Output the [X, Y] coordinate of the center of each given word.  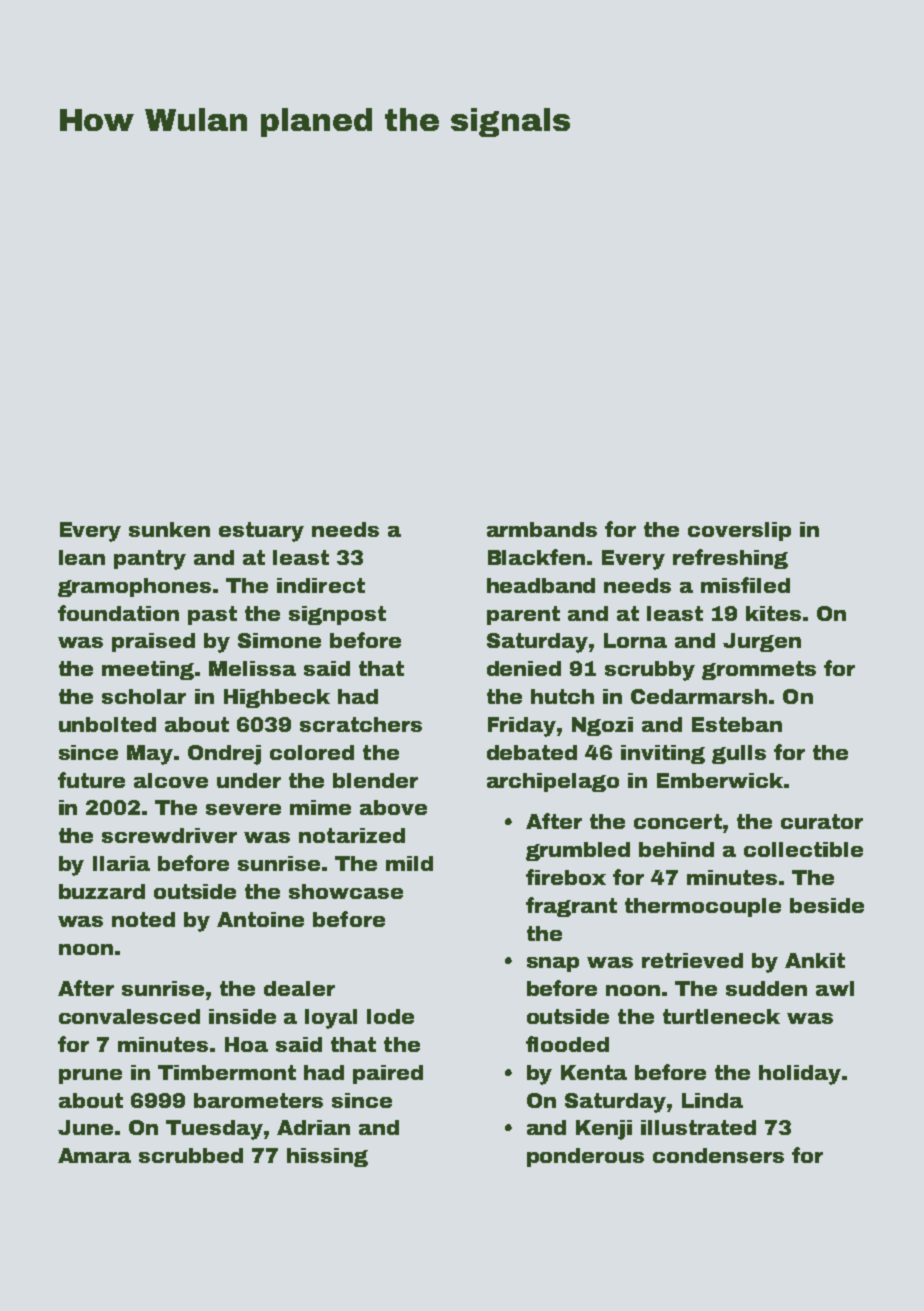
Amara [94, 1155]
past [212, 615]
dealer [299, 988]
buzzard [102, 891]
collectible [803, 849]
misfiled [745, 585]
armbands [542, 529]
